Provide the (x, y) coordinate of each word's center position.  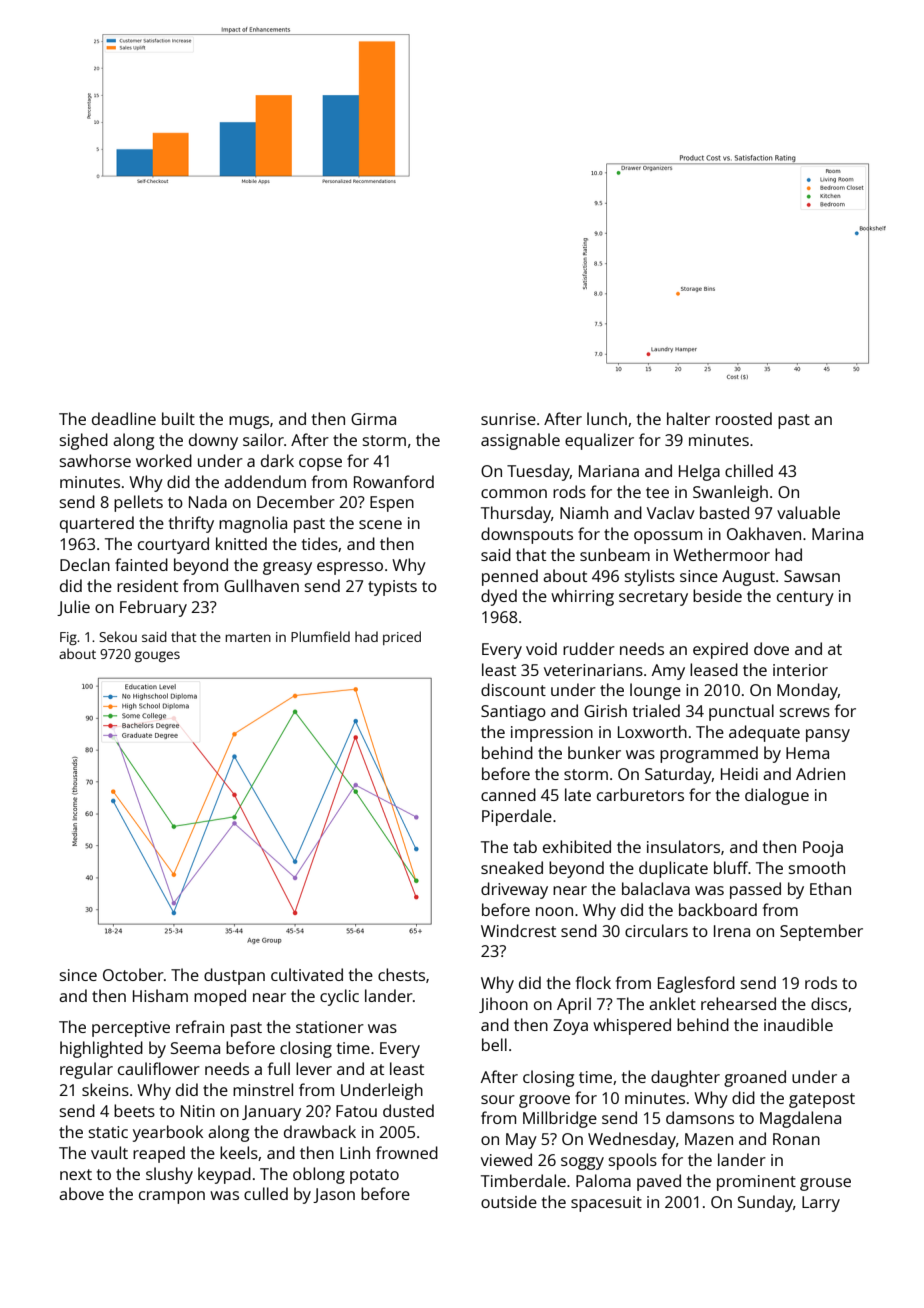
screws (805, 712)
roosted (744, 418)
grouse (825, 1184)
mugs (249, 422)
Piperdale (517, 817)
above (81, 1193)
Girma (373, 419)
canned (508, 794)
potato (374, 1176)
